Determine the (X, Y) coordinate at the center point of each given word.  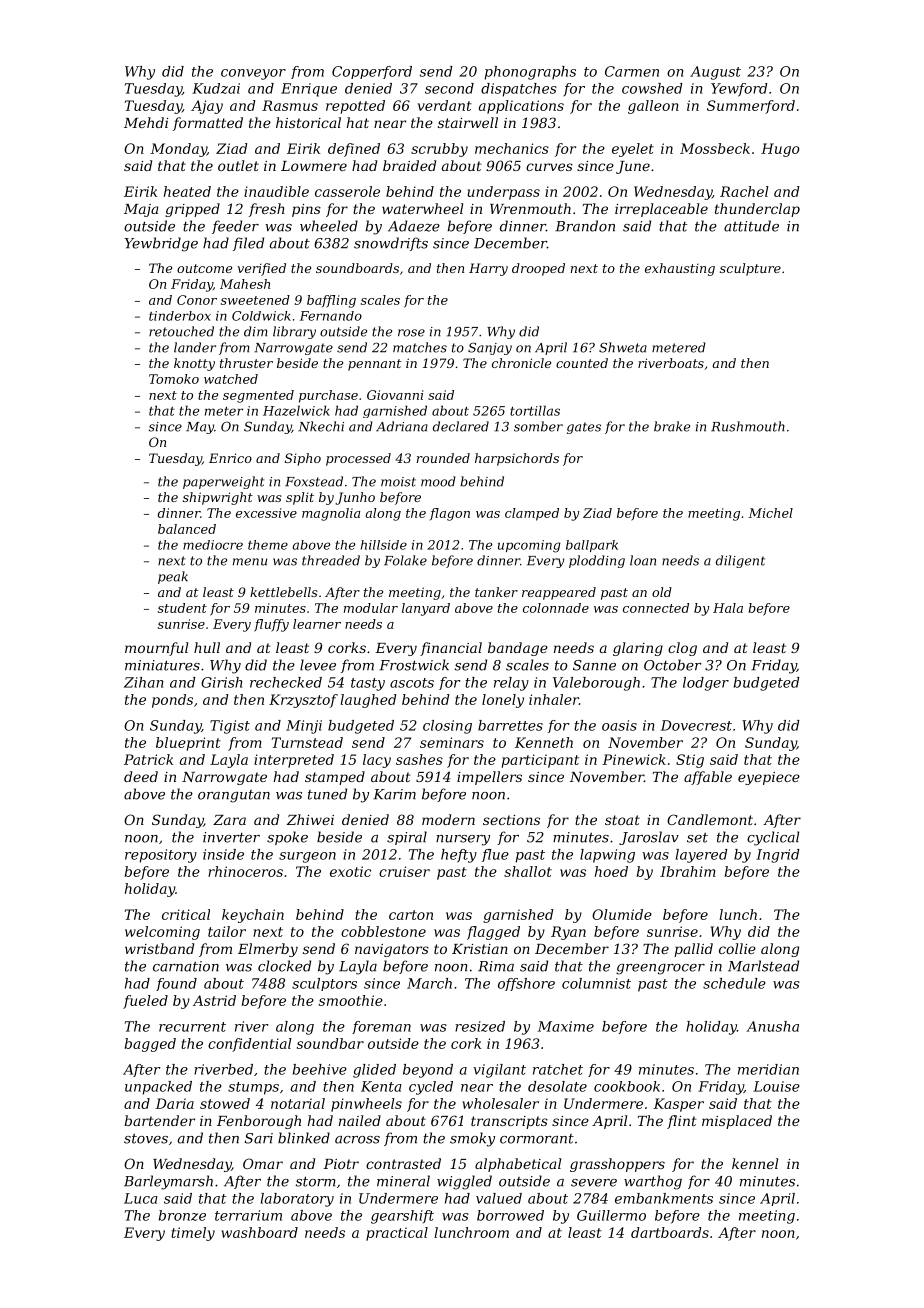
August (715, 73)
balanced (187, 529)
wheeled (329, 226)
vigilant (499, 1071)
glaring (638, 649)
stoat (622, 820)
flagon (450, 514)
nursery (463, 840)
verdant (445, 105)
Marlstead (763, 966)
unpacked (158, 1088)
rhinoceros (245, 871)
